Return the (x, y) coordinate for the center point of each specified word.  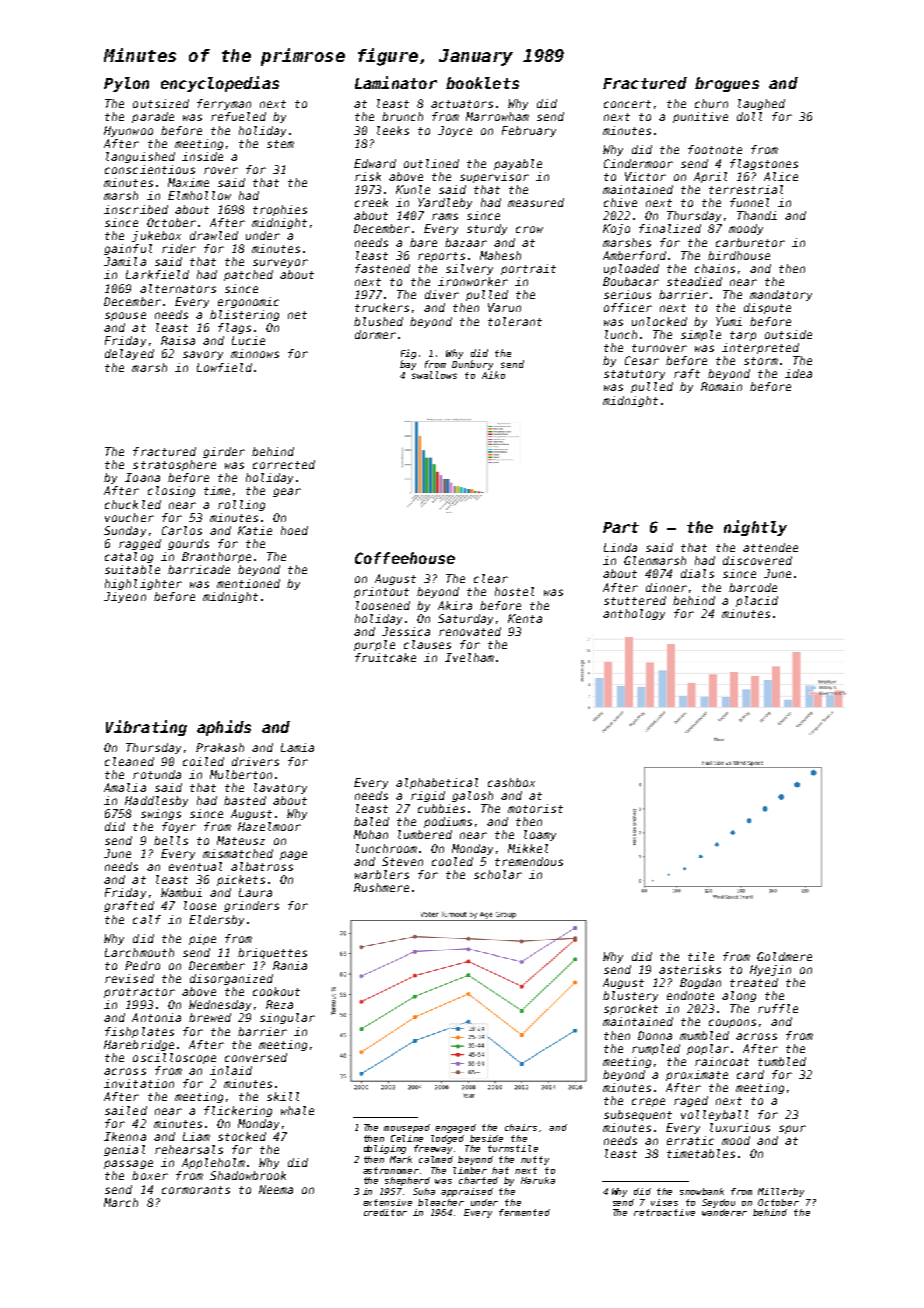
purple (374, 645)
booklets (482, 83)
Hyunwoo (128, 131)
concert (627, 104)
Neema (276, 1189)
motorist (535, 808)
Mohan (371, 834)
